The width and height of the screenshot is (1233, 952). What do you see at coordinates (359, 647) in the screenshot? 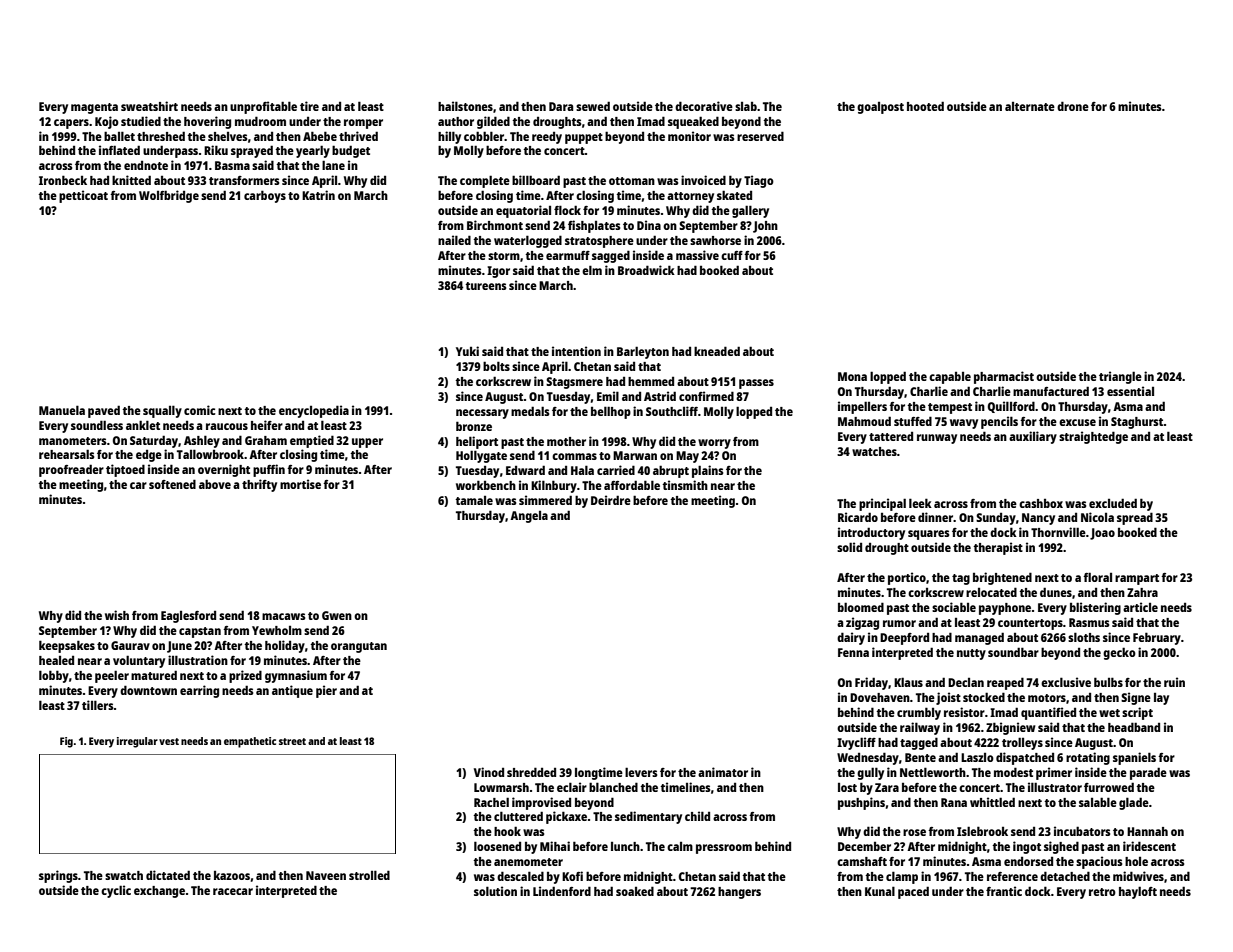
I see `orangutan` at bounding box center [359, 647].
